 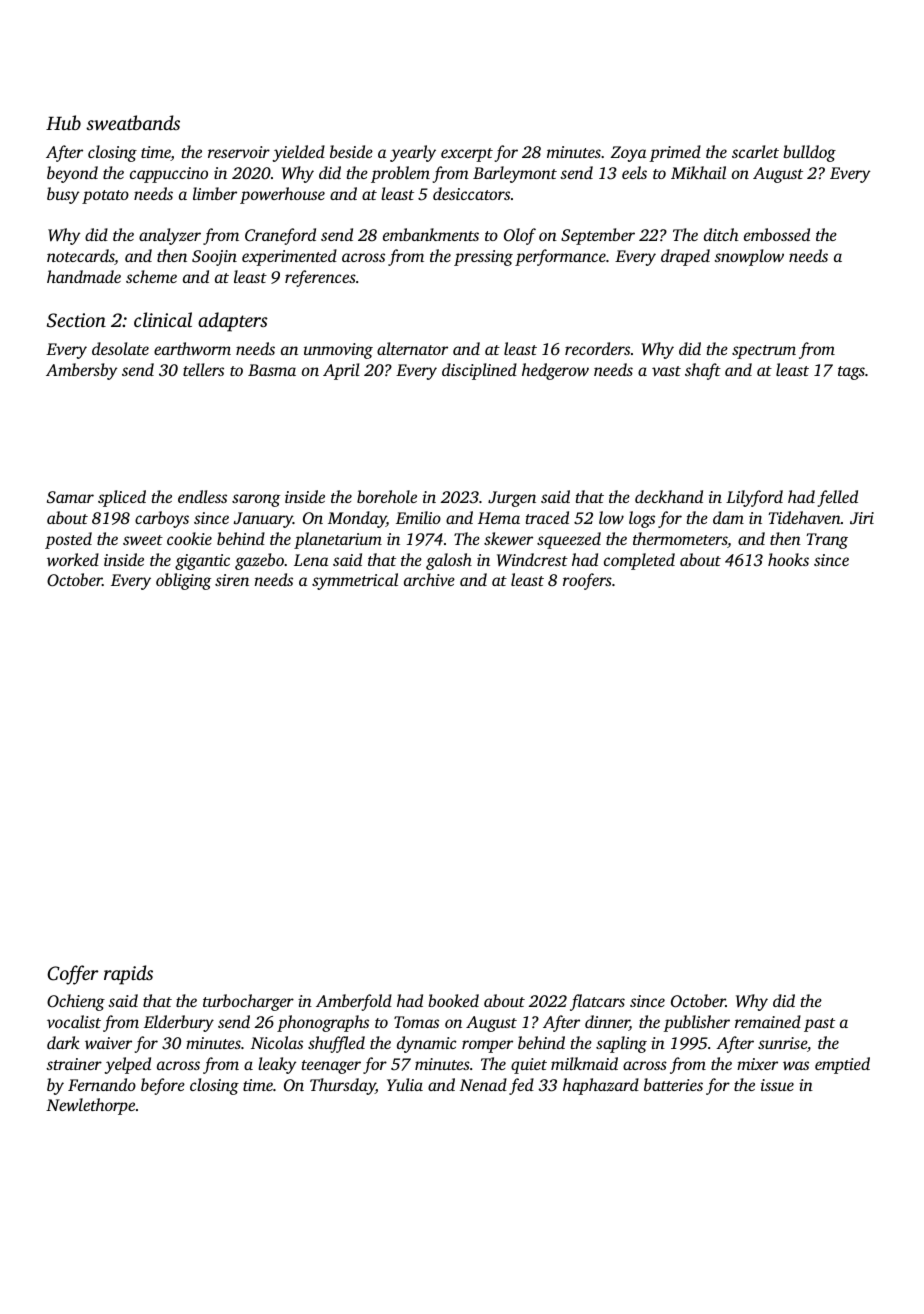 I want to click on symmetrical, so click(x=355, y=581).
